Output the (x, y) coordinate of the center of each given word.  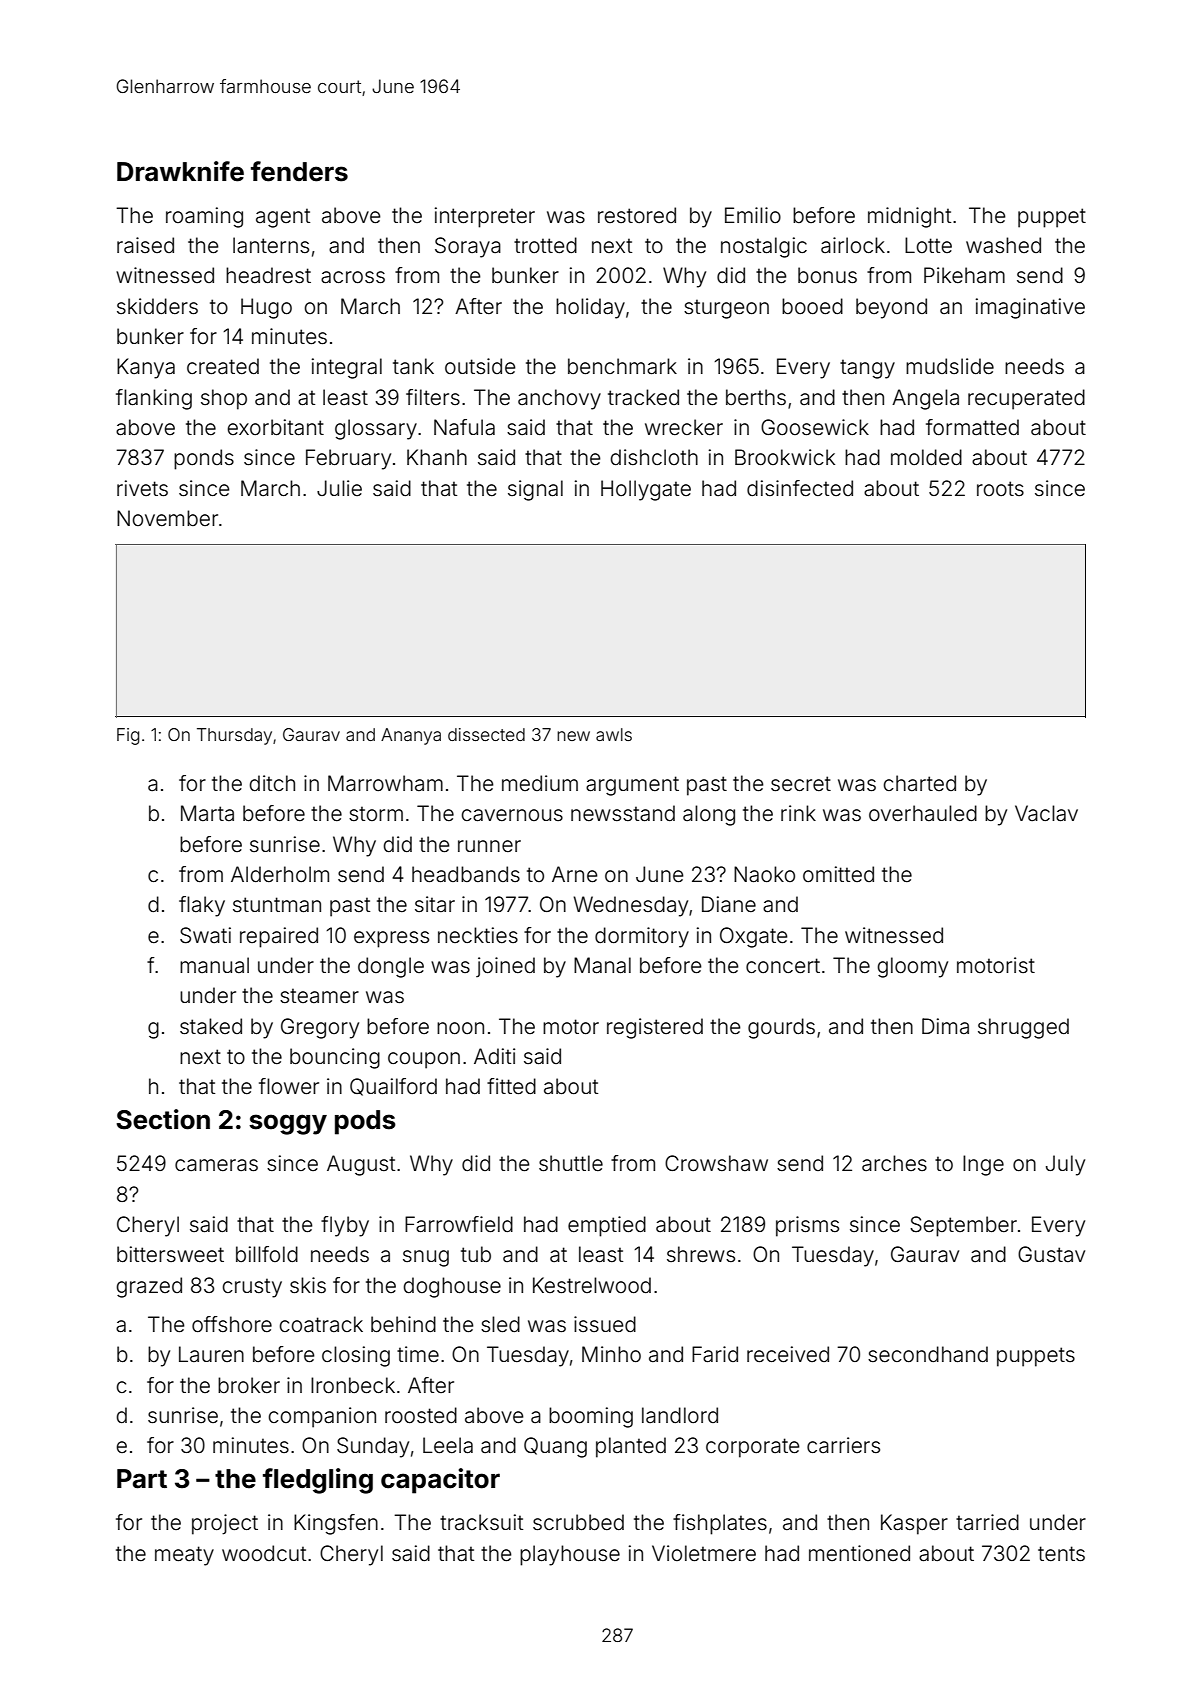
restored (637, 215)
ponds (204, 459)
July (1065, 1165)
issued (605, 1324)
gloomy (913, 967)
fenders (299, 171)
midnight (909, 217)
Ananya (411, 736)
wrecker (684, 427)
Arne (574, 874)
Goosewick (815, 427)
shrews (701, 1254)
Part (142, 1479)
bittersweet (170, 1254)
